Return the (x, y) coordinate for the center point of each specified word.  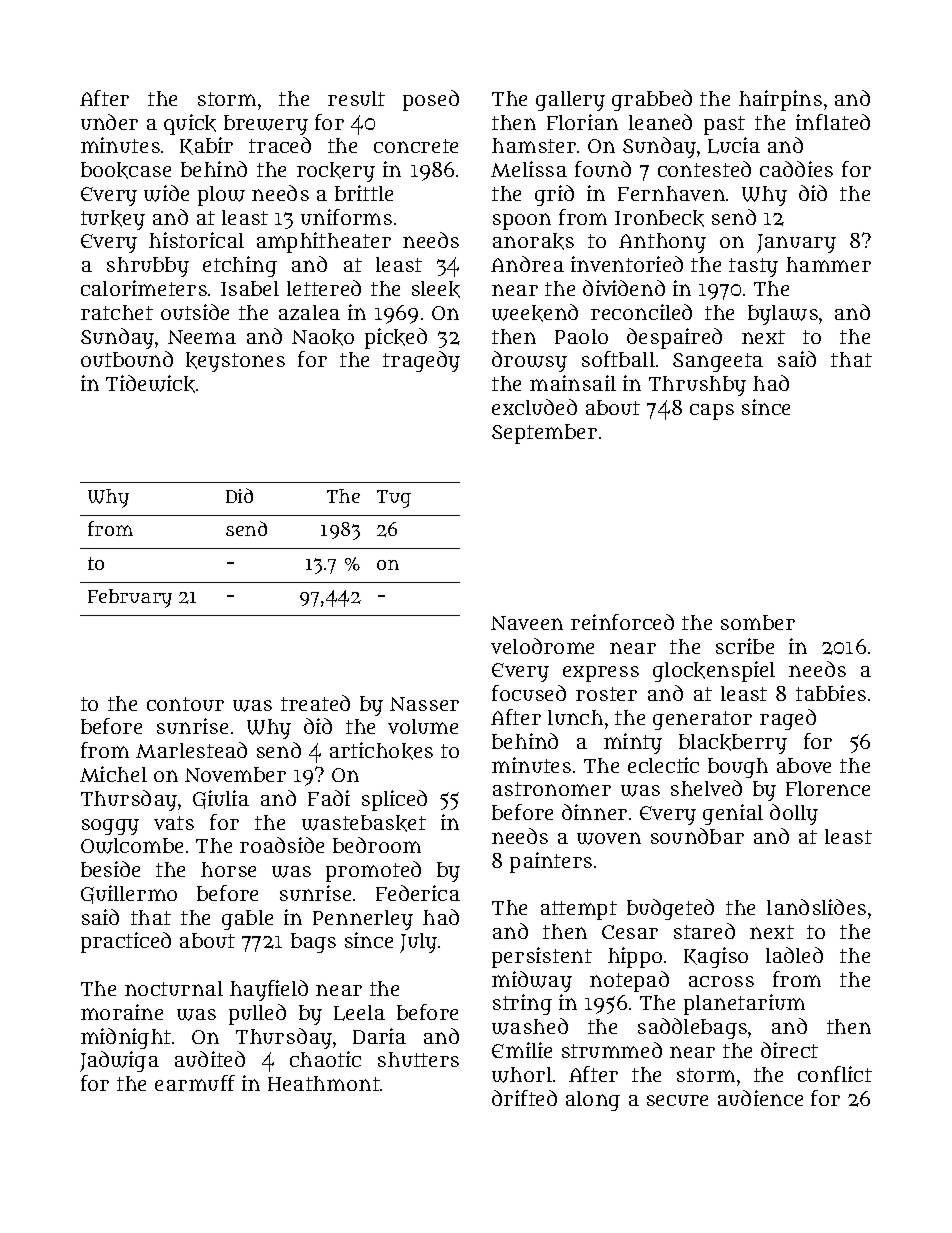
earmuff (195, 1083)
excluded (534, 407)
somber (758, 622)
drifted (524, 1098)
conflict (835, 1074)
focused (529, 693)
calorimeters (144, 288)
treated (315, 703)
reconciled (641, 312)
